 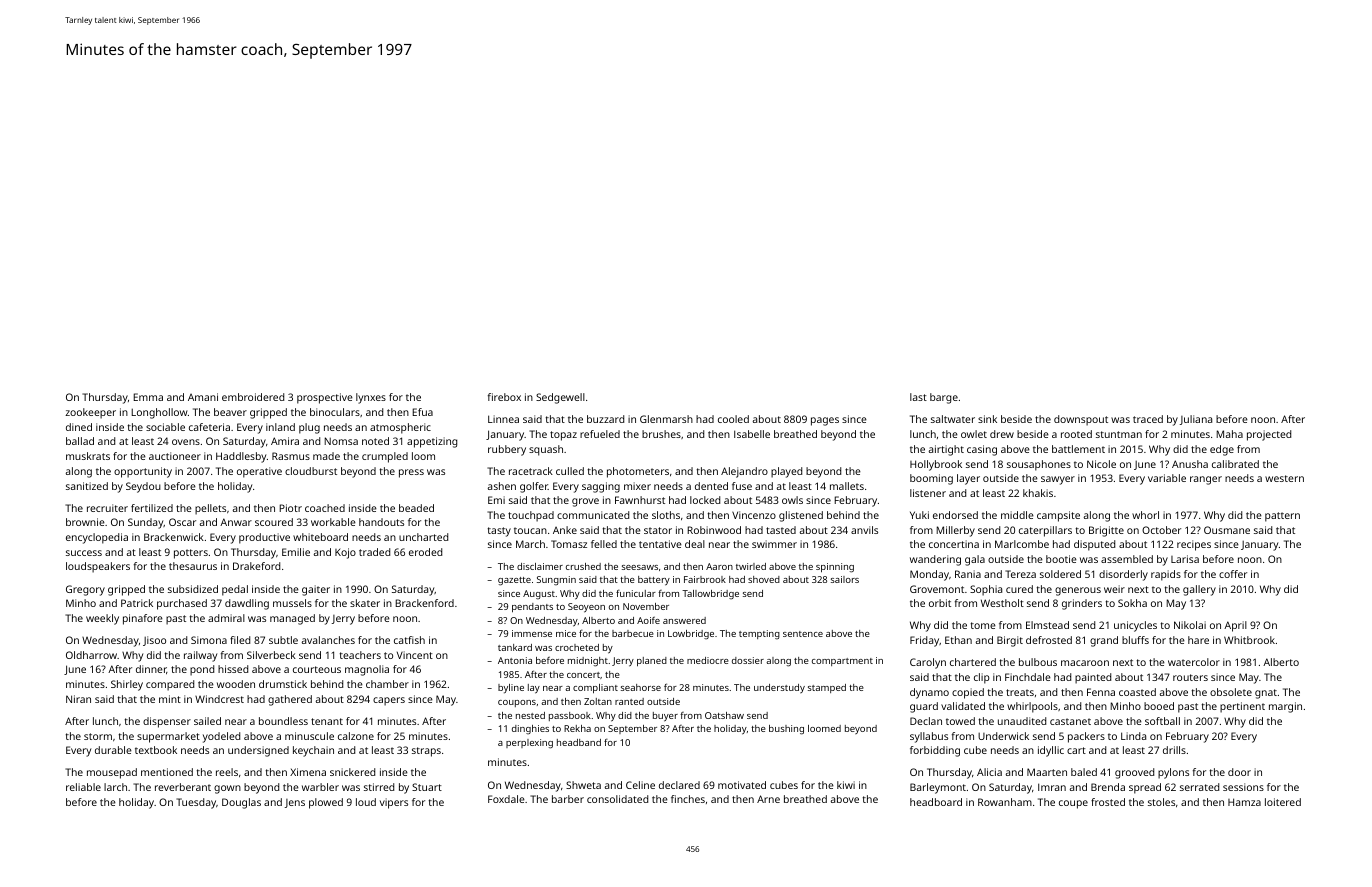 What do you see at coordinates (1194, 662) in the page?
I see `watercolor` at bounding box center [1194, 662].
